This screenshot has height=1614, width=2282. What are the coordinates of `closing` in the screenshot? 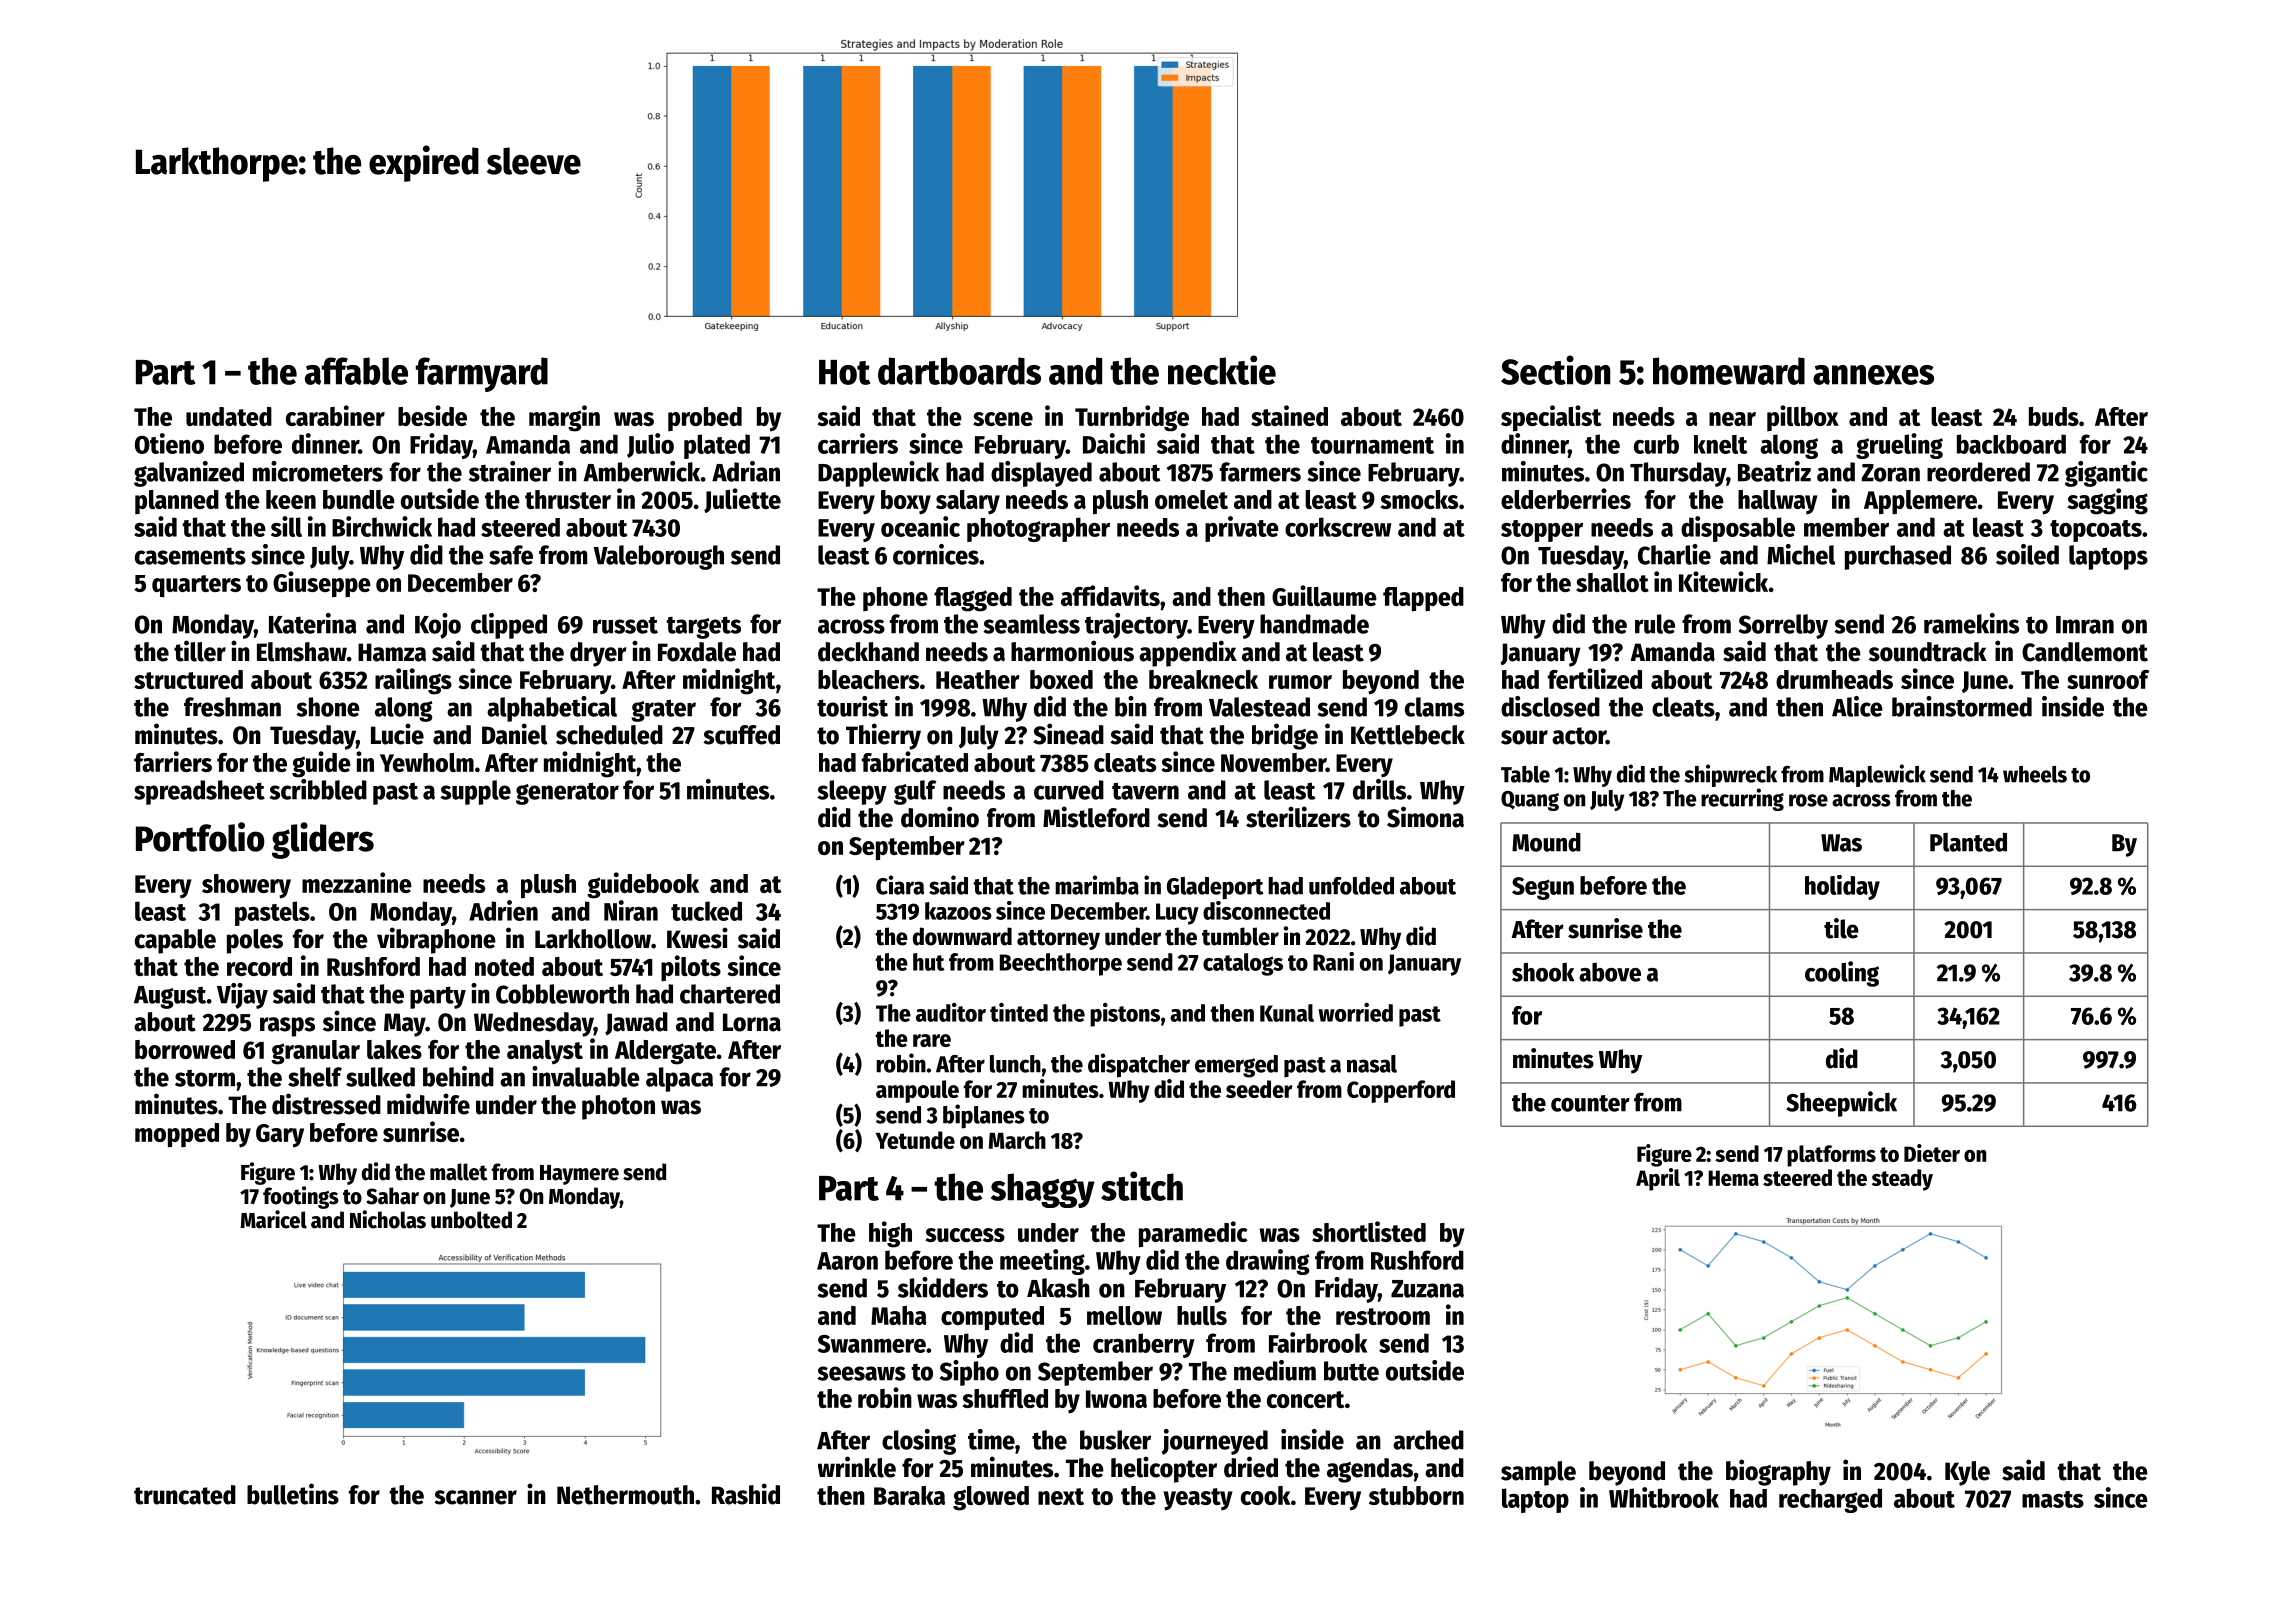 It's located at (919, 1442).
